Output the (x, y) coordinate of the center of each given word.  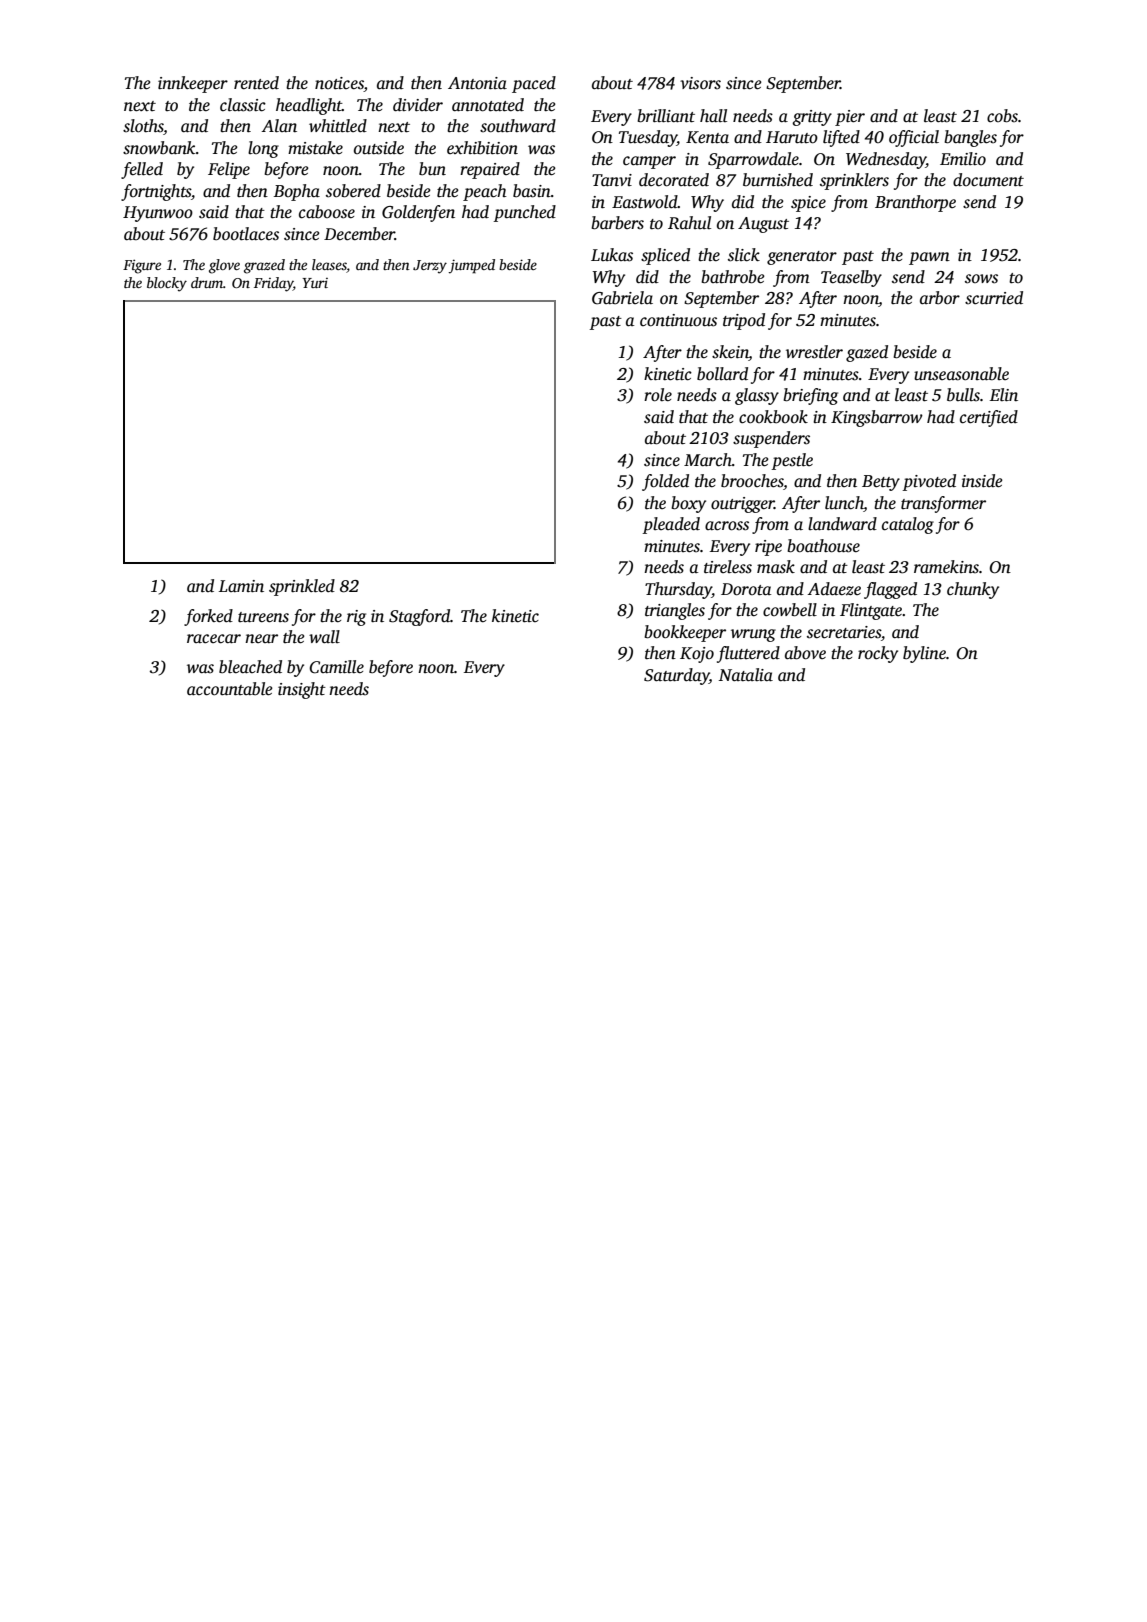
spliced (665, 256)
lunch (844, 503)
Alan (279, 126)
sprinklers (854, 181)
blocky (167, 284)
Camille (336, 667)
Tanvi (612, 180)
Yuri (315, 283)
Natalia (746, 675)
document (988, 180)
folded (665, 482)
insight (302, 690)
